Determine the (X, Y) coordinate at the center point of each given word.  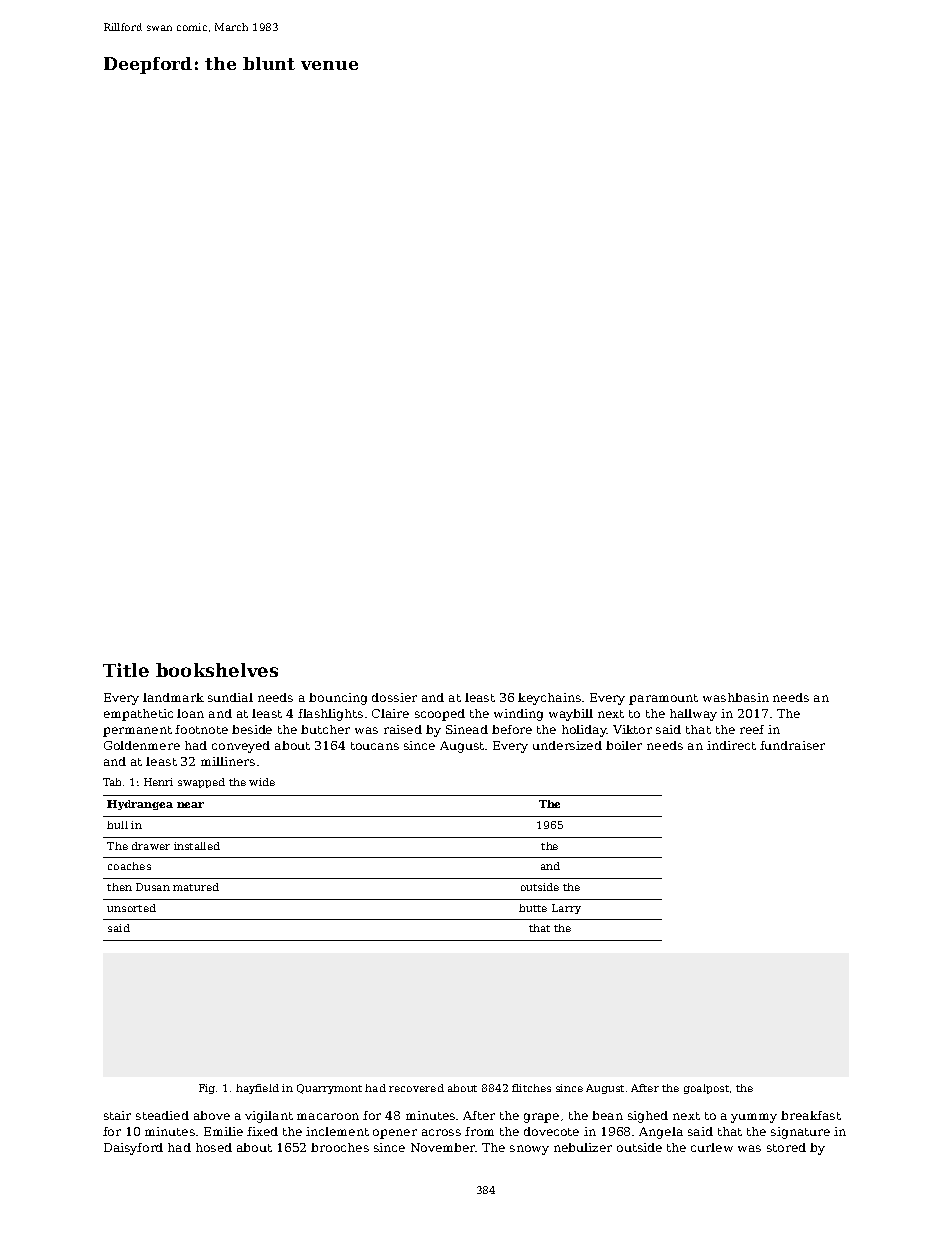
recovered (416, 1088)
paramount (663, 699)
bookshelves (217, 670)
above (212, 1115)
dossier (394, 697)
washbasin (736, 697)
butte (533, 908)
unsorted (131, 908)
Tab (112, 782)
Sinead (467, 729)
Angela (661, 1133)
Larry (566, 909)
